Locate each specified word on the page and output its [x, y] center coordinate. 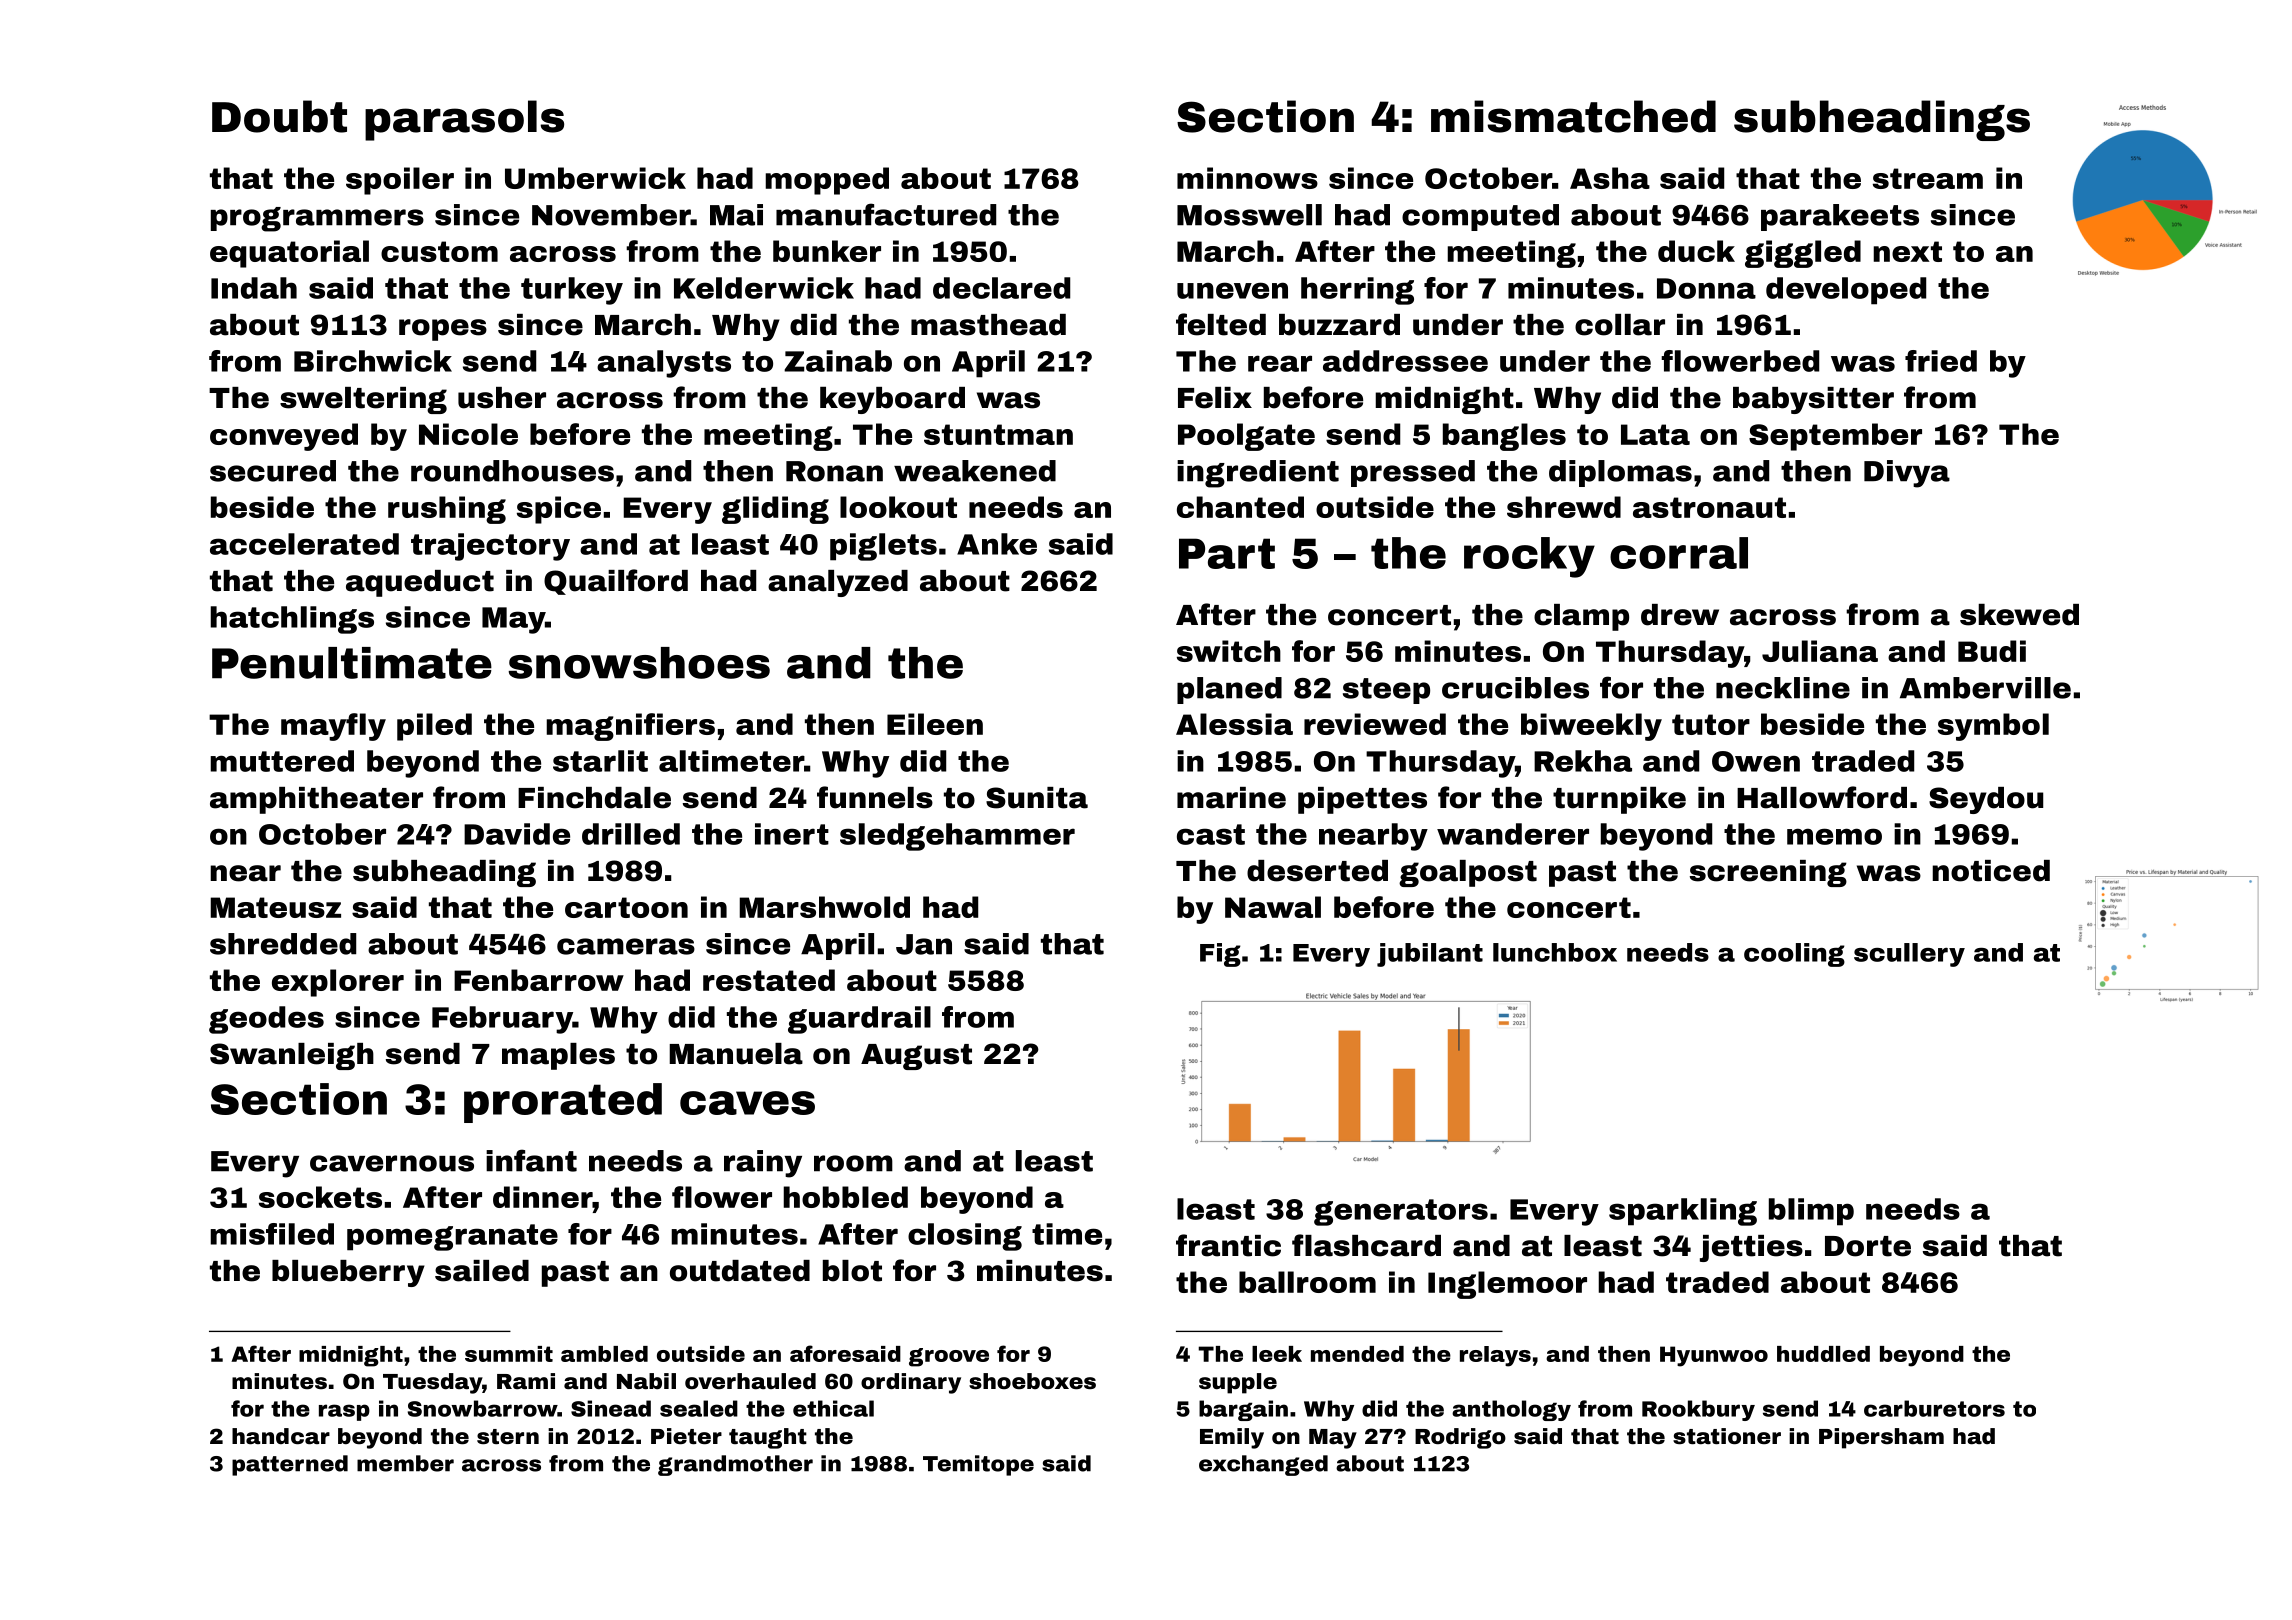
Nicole [468, 434]
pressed [1413, 473]
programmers [317, 219]
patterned [290, 1465]
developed [1846, 291]
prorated [563, 1103]
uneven [1232, 290]
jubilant [1430, 955]
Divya [1907, 474]
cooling [1794, 955]
